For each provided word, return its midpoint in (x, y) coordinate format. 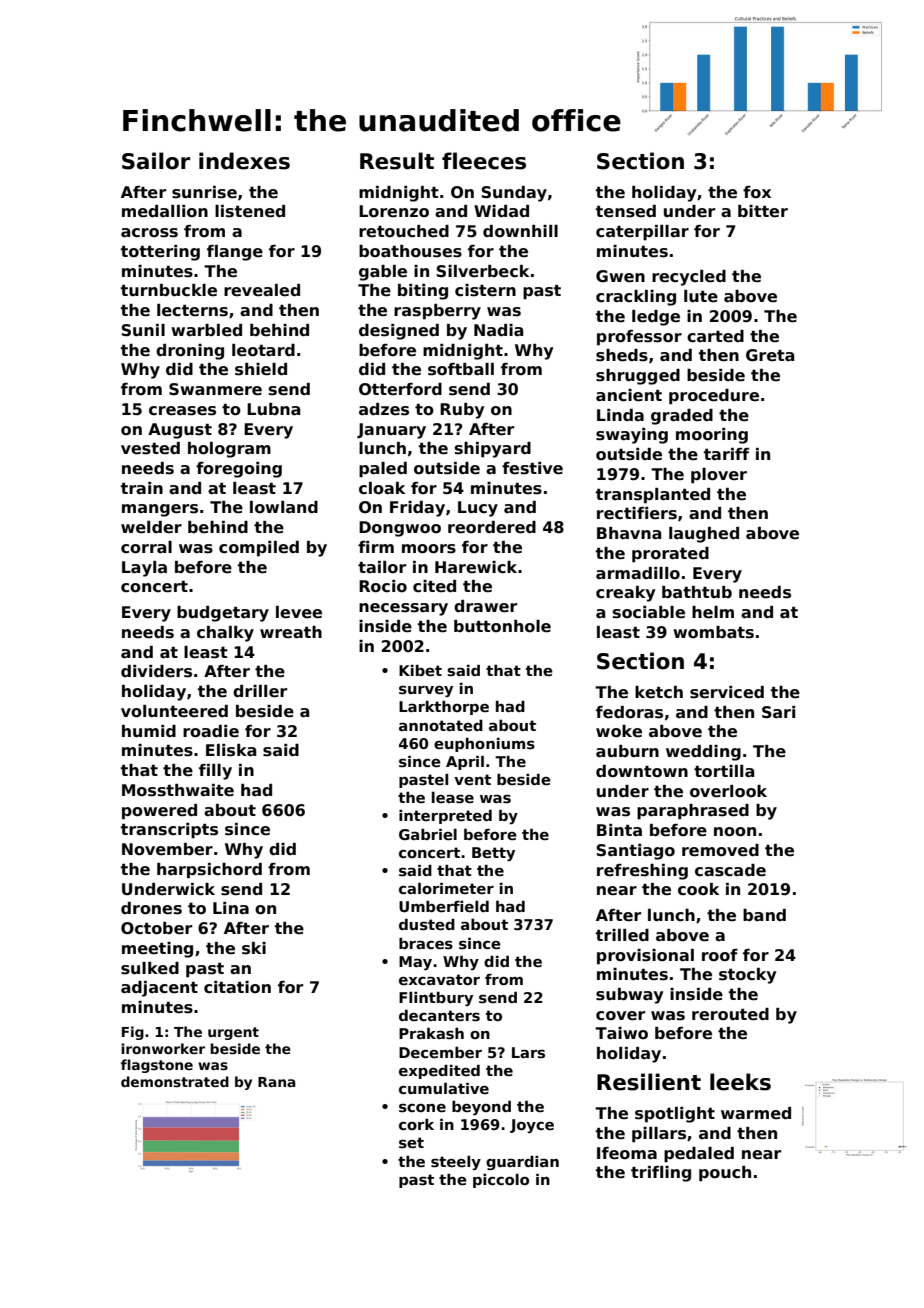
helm (713, 612)
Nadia (499, 330)
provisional (645, 957)
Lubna (274, 409)
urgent (233, 1033)
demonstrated (175, 1081)
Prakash (431, 1033)
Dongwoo (400, 529)
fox (757, 192)
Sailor (156, 161)
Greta (770, 355)
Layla (144, 569)
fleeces (484, 161)
